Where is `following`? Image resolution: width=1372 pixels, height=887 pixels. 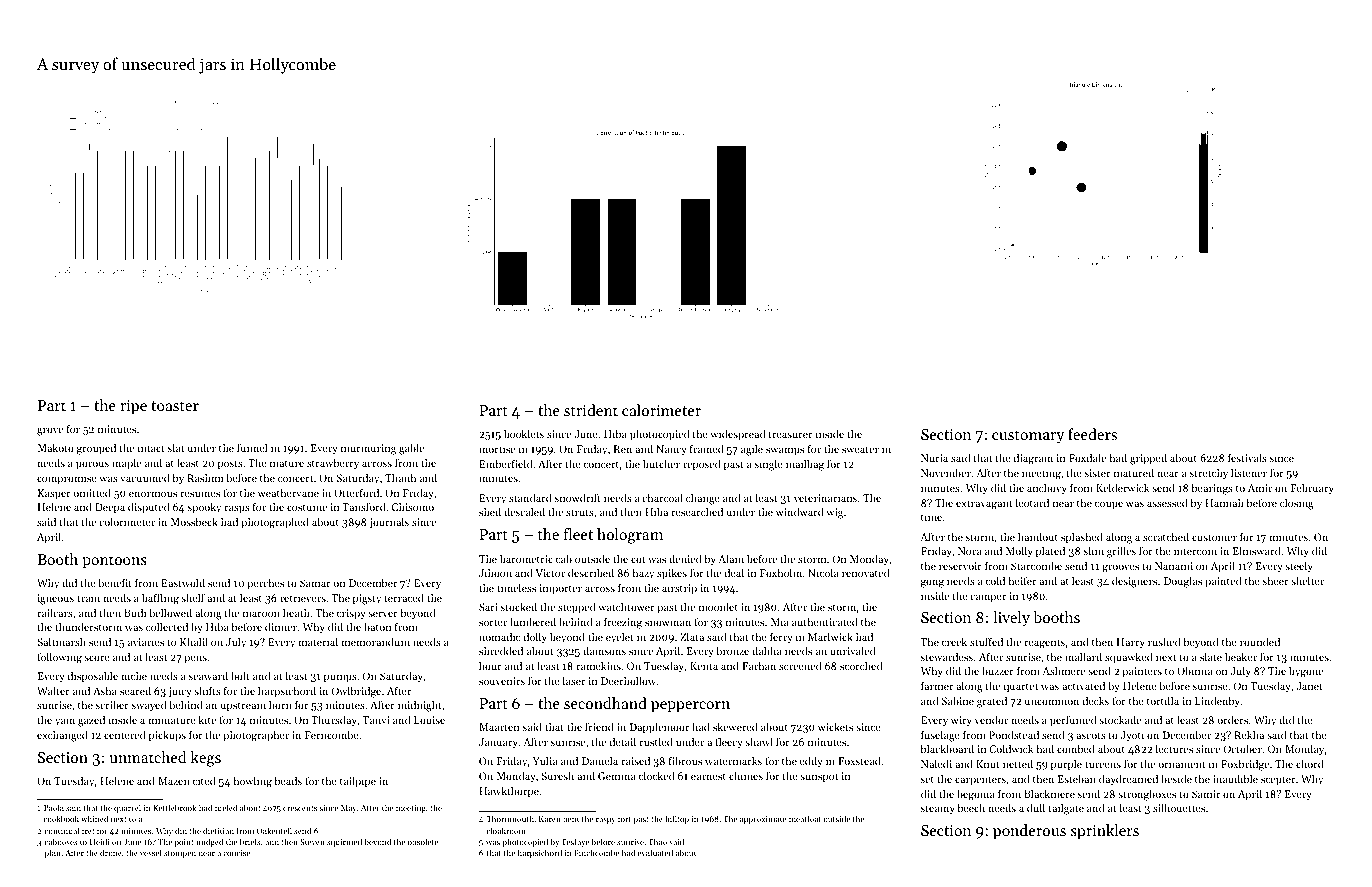
following is located at coordinates (59, 658).
